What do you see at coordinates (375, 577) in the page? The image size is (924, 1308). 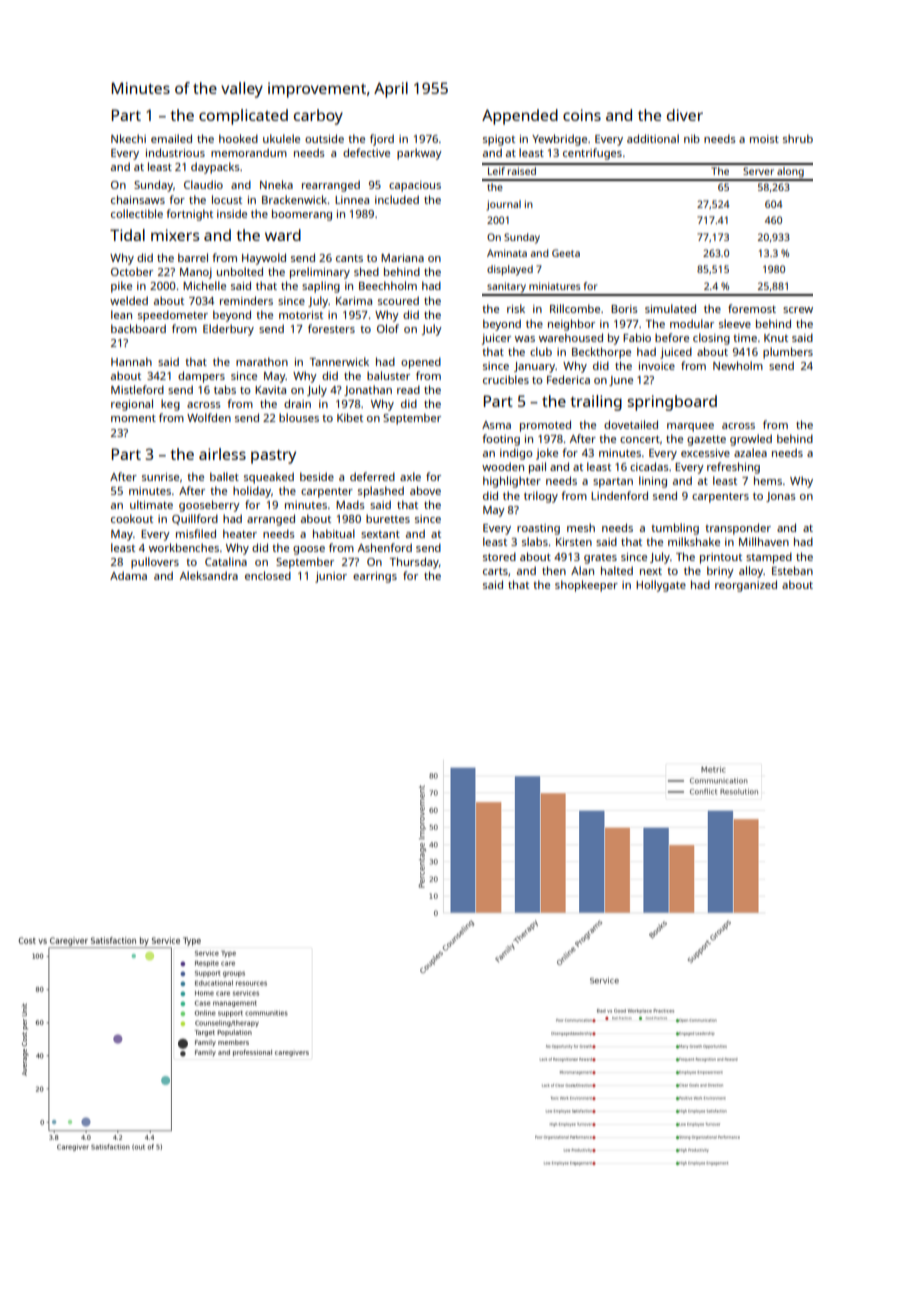 I see `earrings` at bounding box center [375, 577].
